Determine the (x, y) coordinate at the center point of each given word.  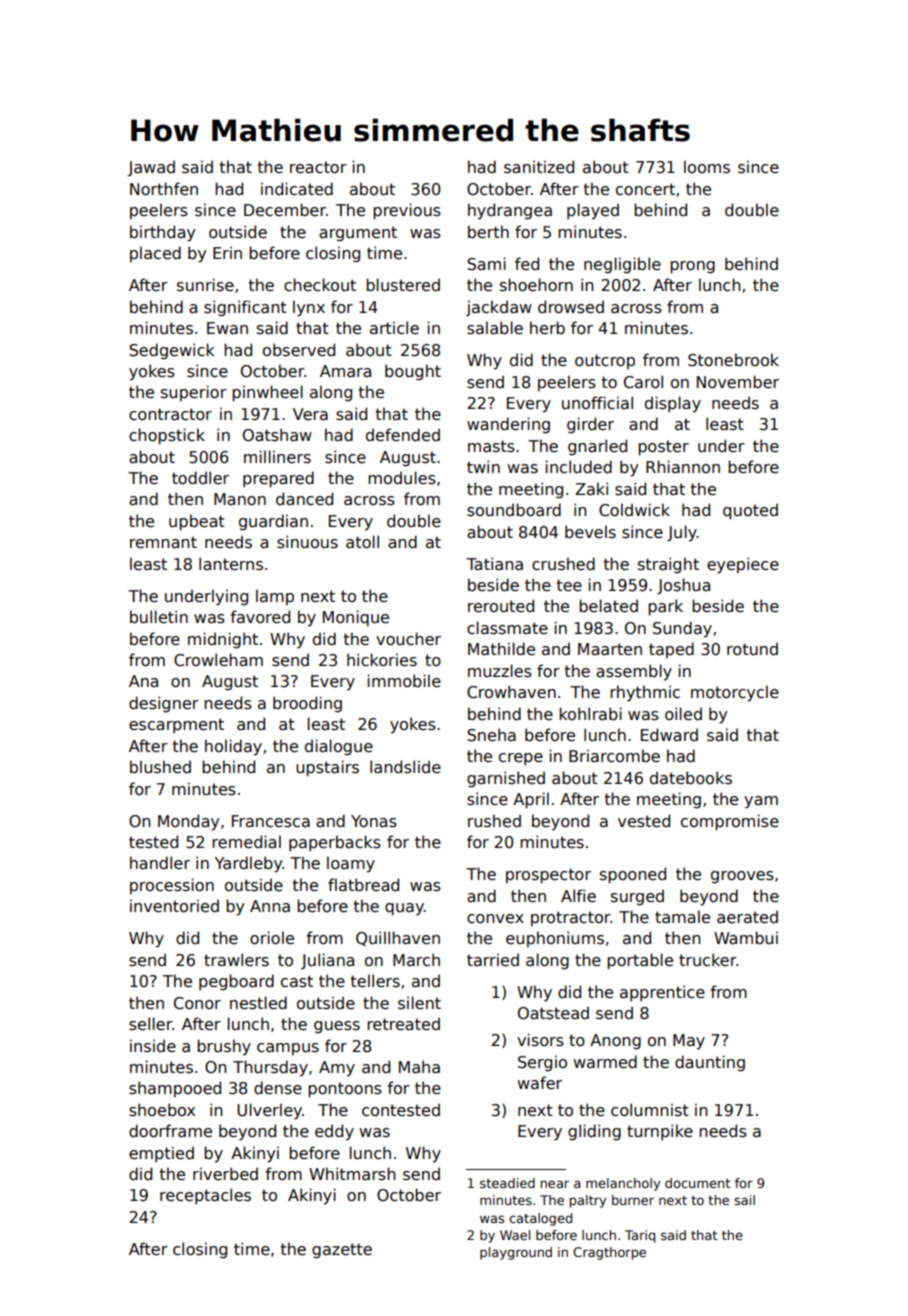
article (394, 328)
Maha (419, 1067)
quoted (750, 511)
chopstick (167, 436)
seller (151, 1024)
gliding (594, 1132)
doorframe (170, 1131)
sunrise (205, 284)
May (689, 1042)
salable (495, 328)
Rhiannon (683, 466)
